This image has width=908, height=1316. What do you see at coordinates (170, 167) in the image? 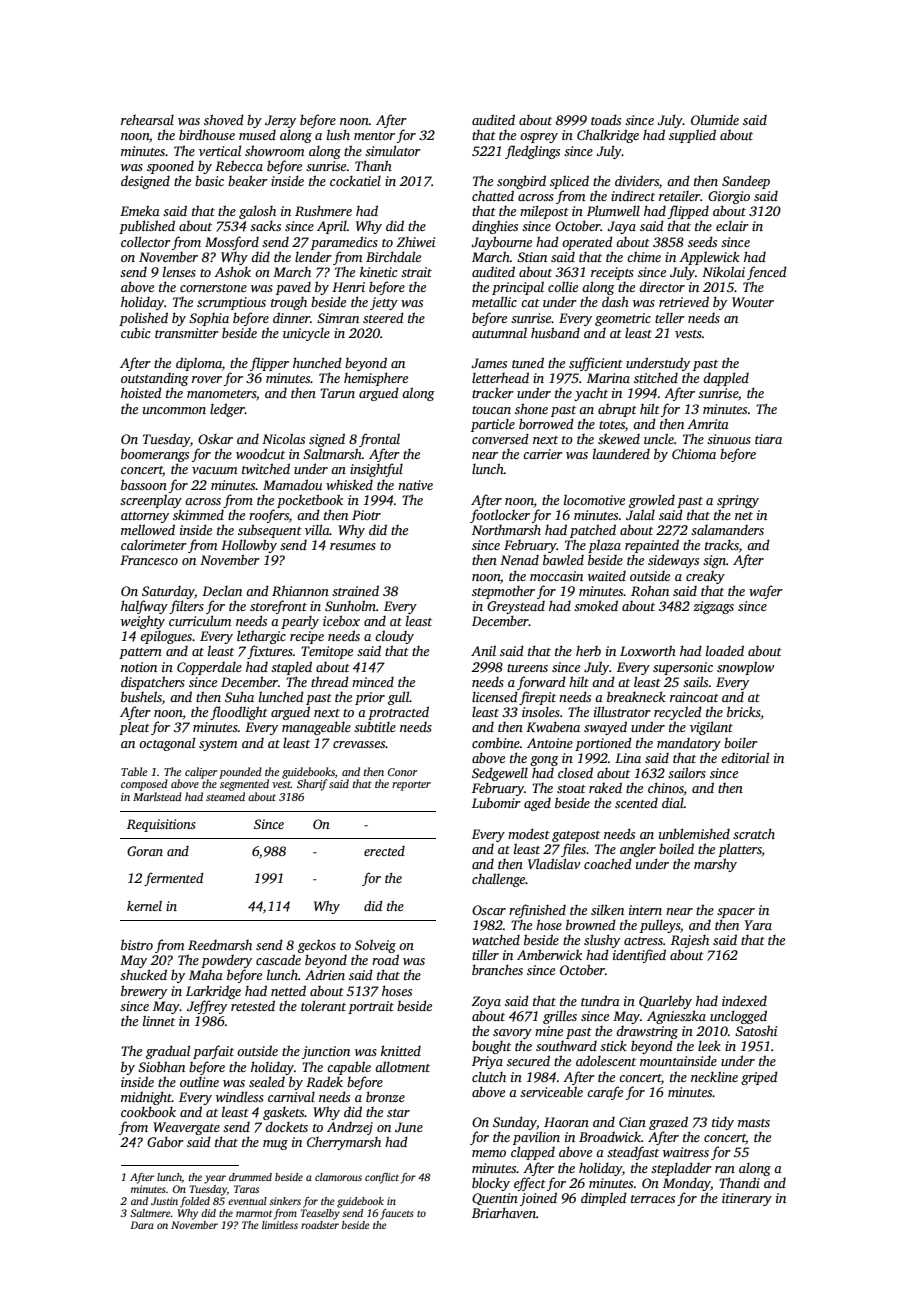
I see `spooned` at bounding box center [170, 167].
